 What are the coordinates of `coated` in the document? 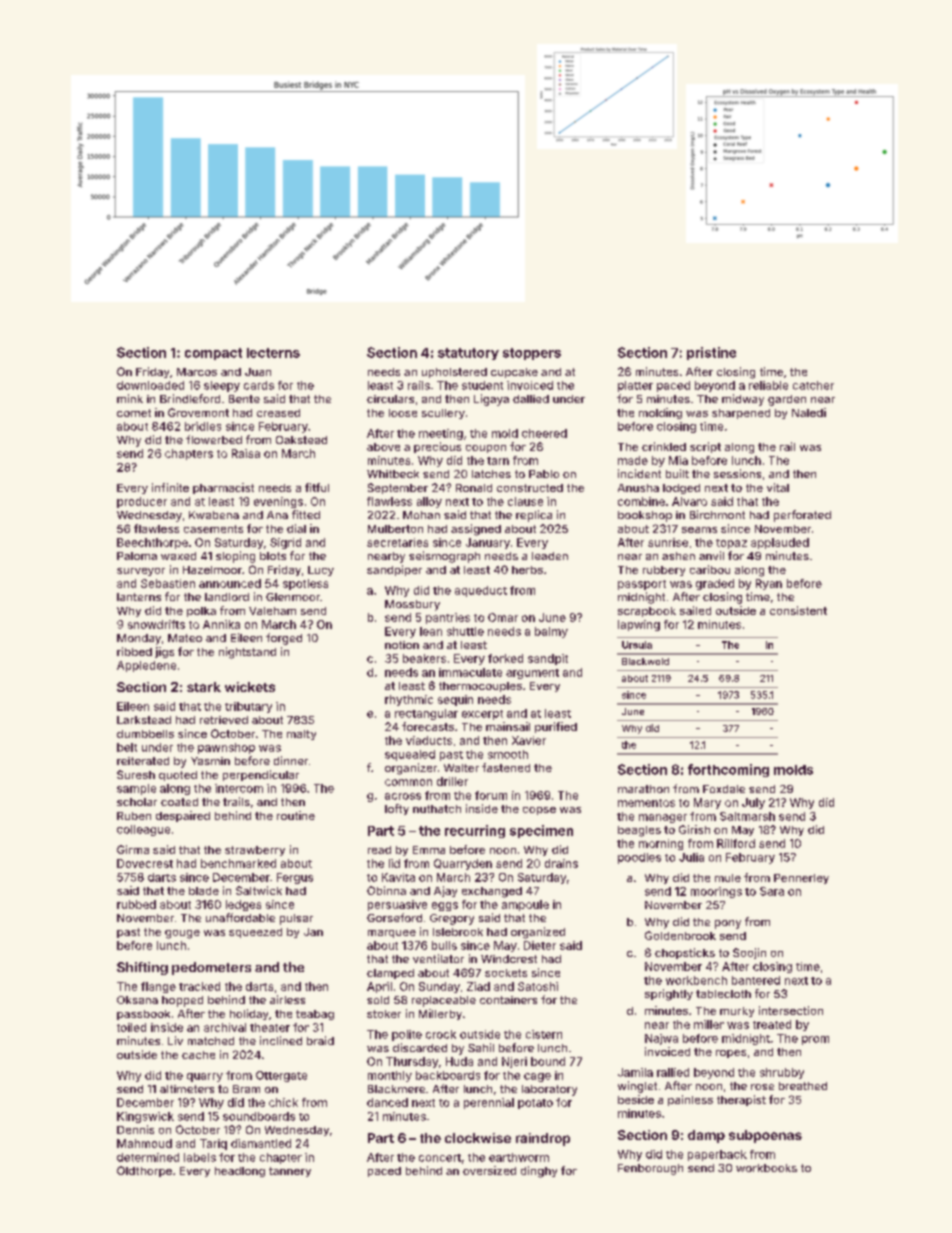 It's located at (179, 802).
